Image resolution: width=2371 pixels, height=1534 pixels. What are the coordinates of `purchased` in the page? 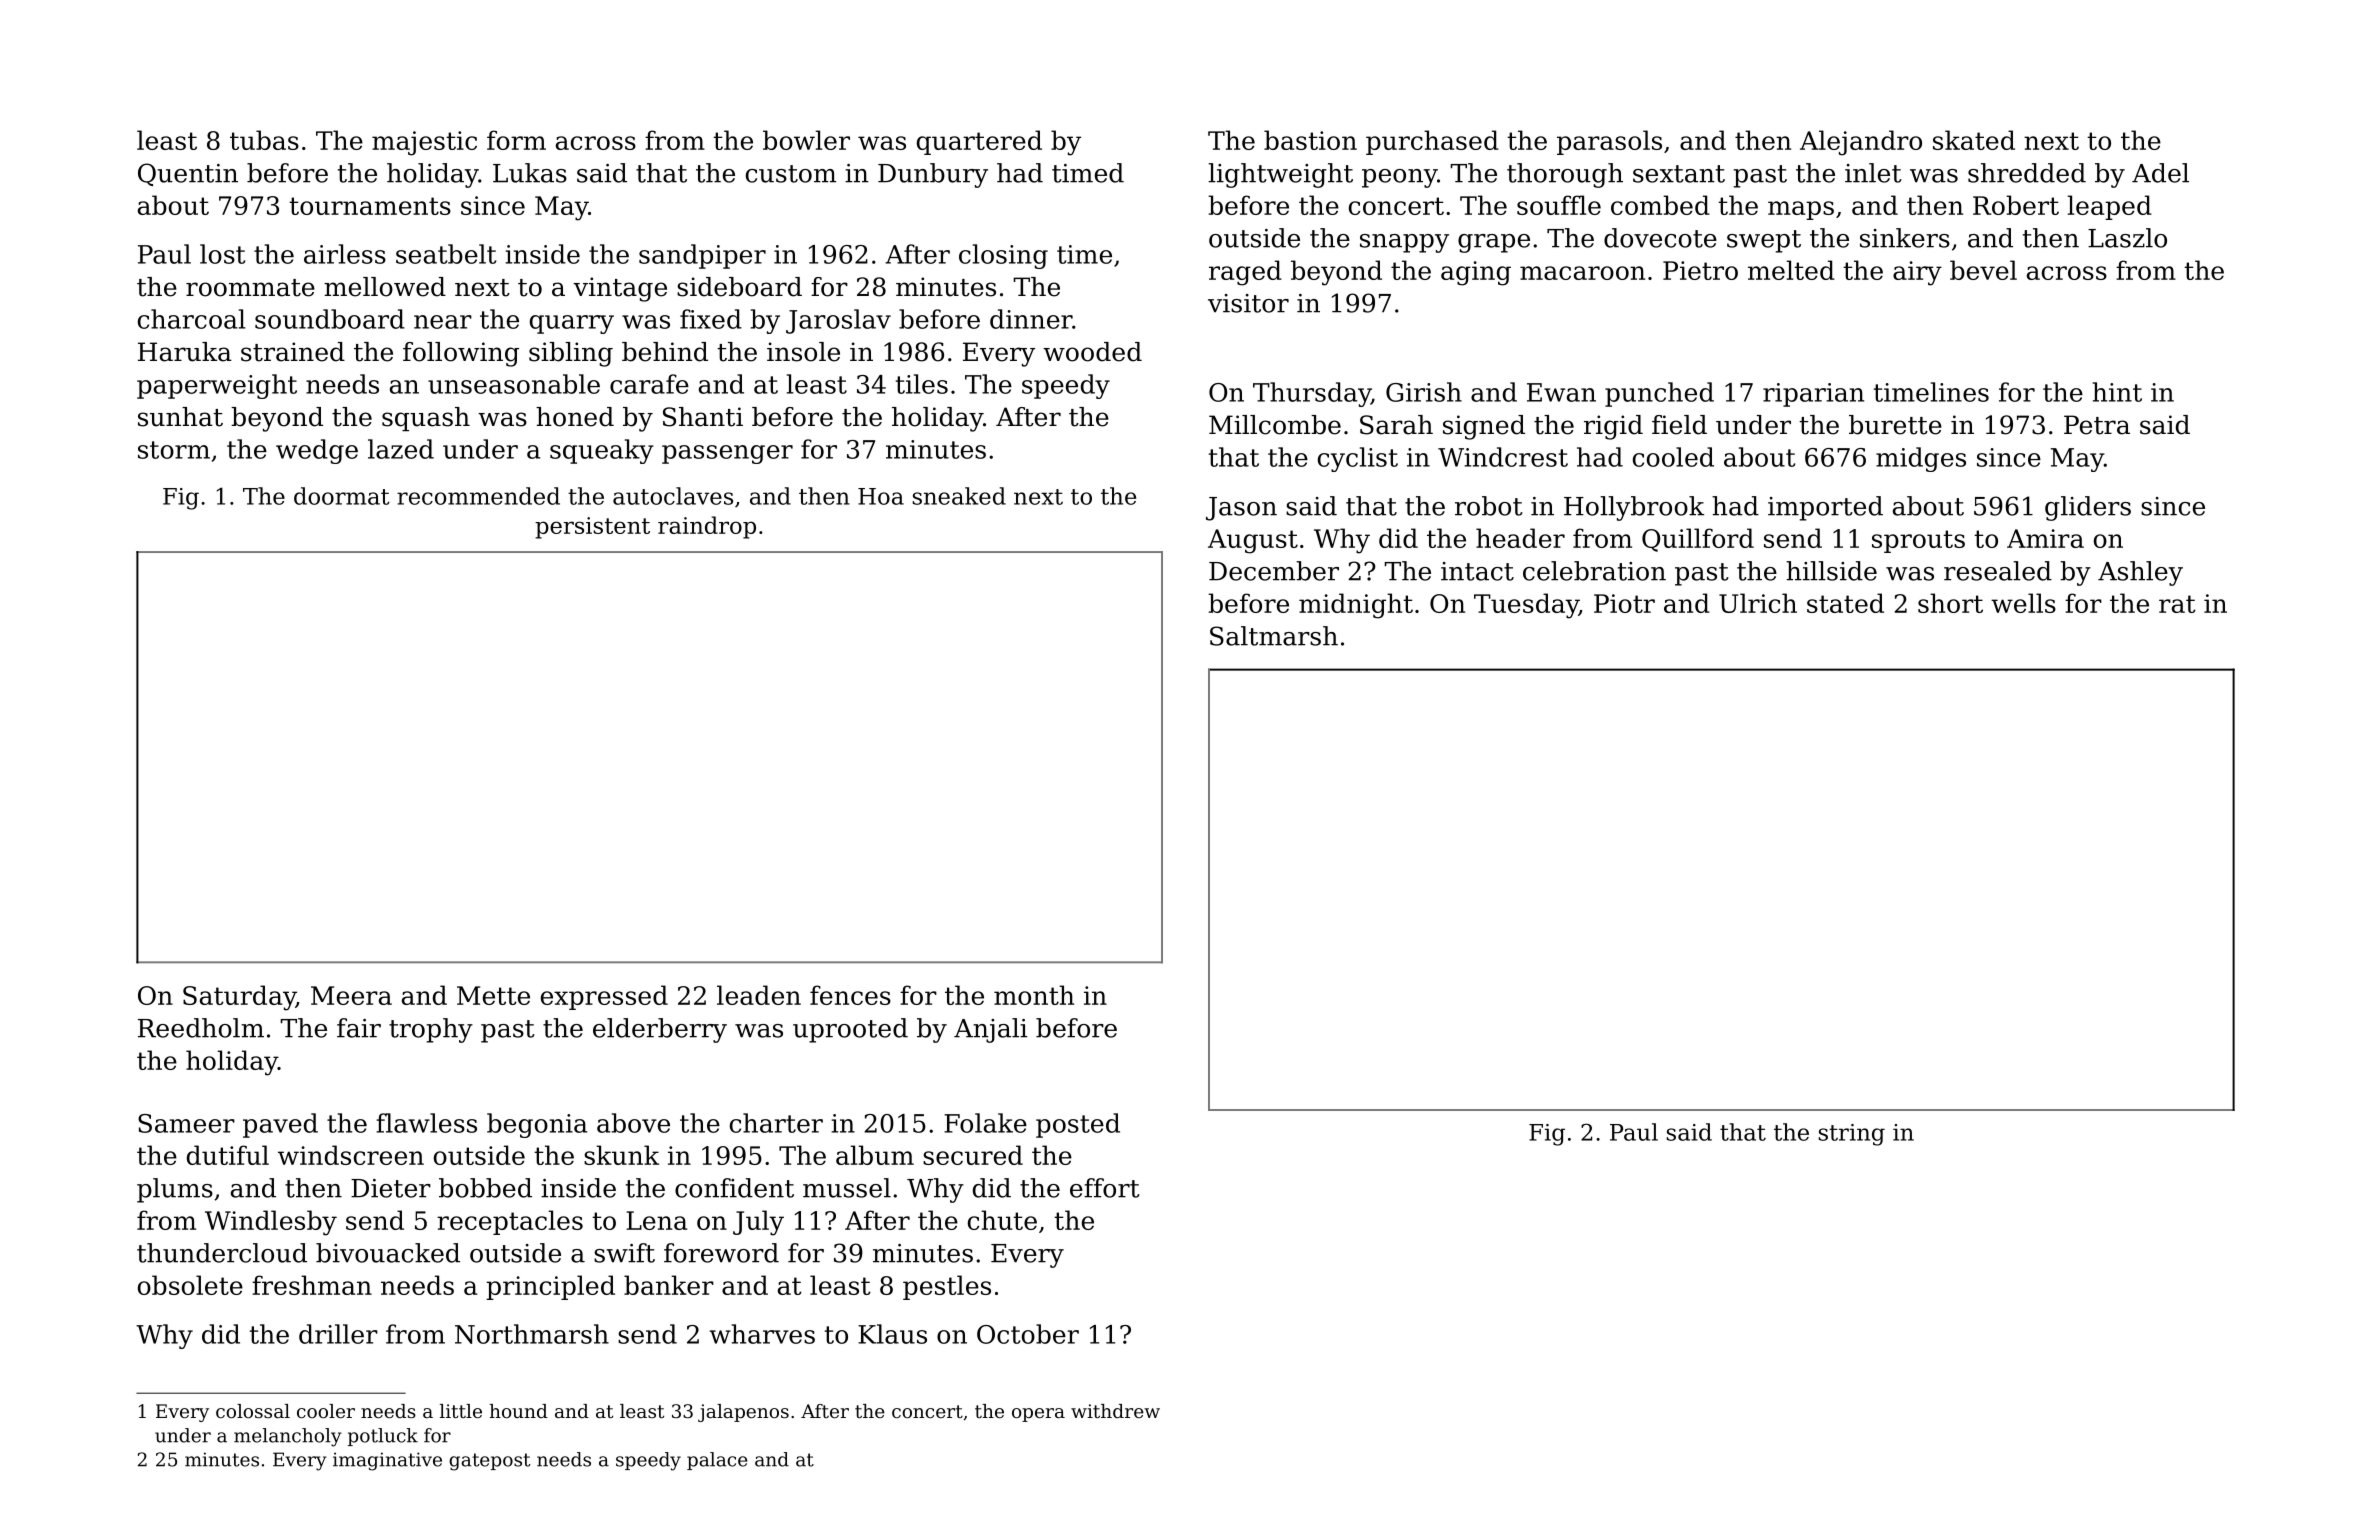 It's located at (1432, 142).
